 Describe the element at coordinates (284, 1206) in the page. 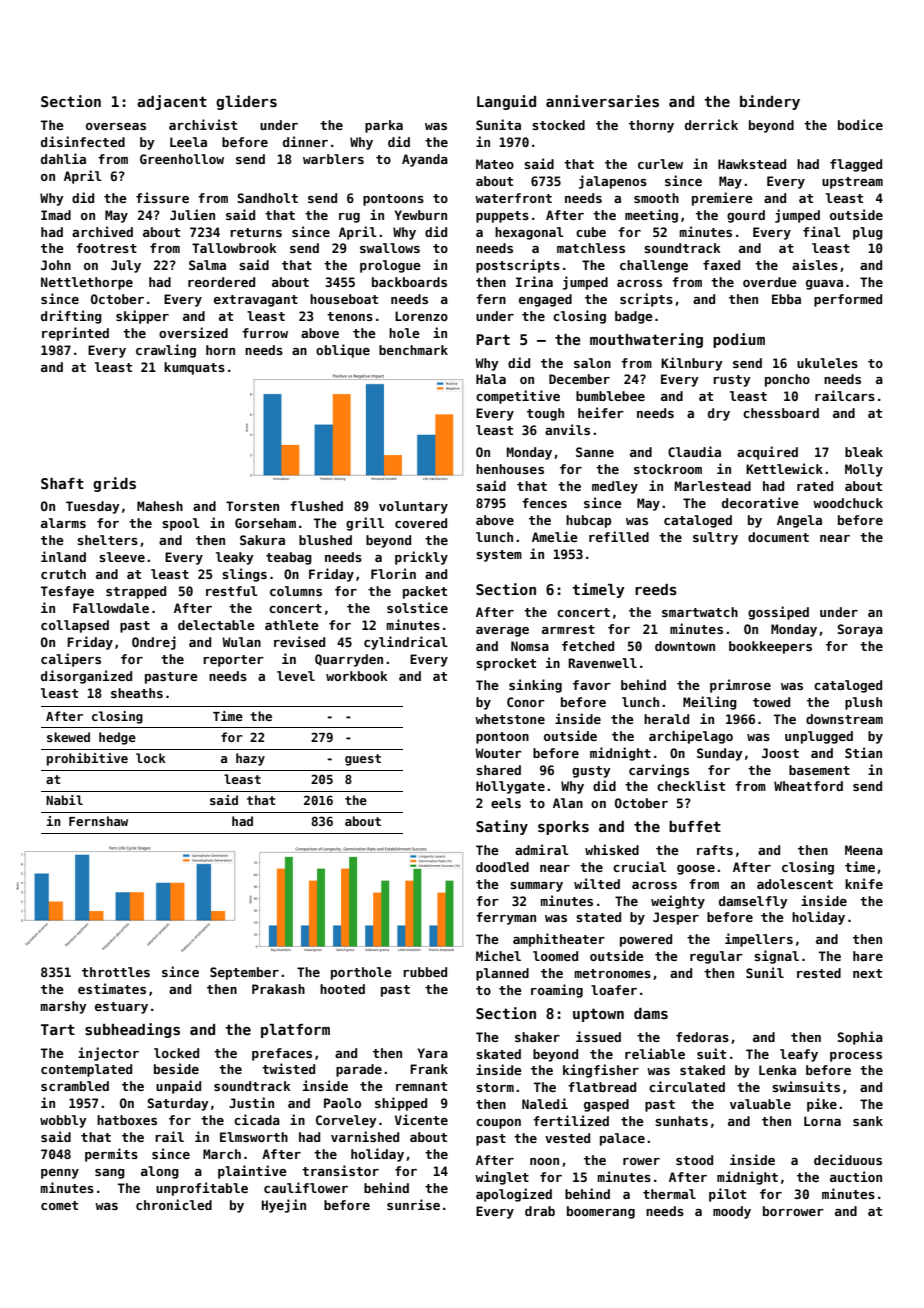

I see `Hyejin` at that location.
